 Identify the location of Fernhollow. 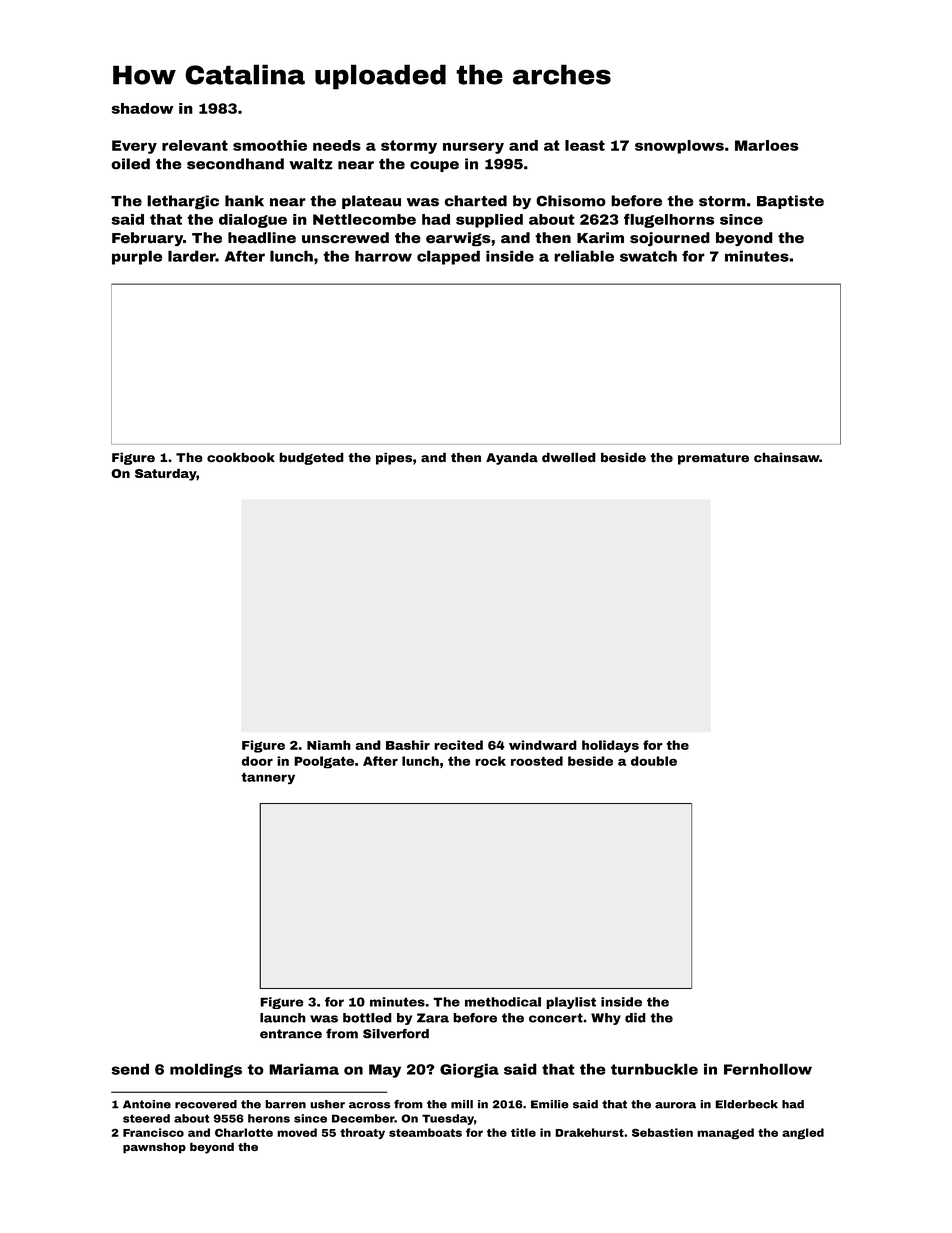
(768, 1069).
